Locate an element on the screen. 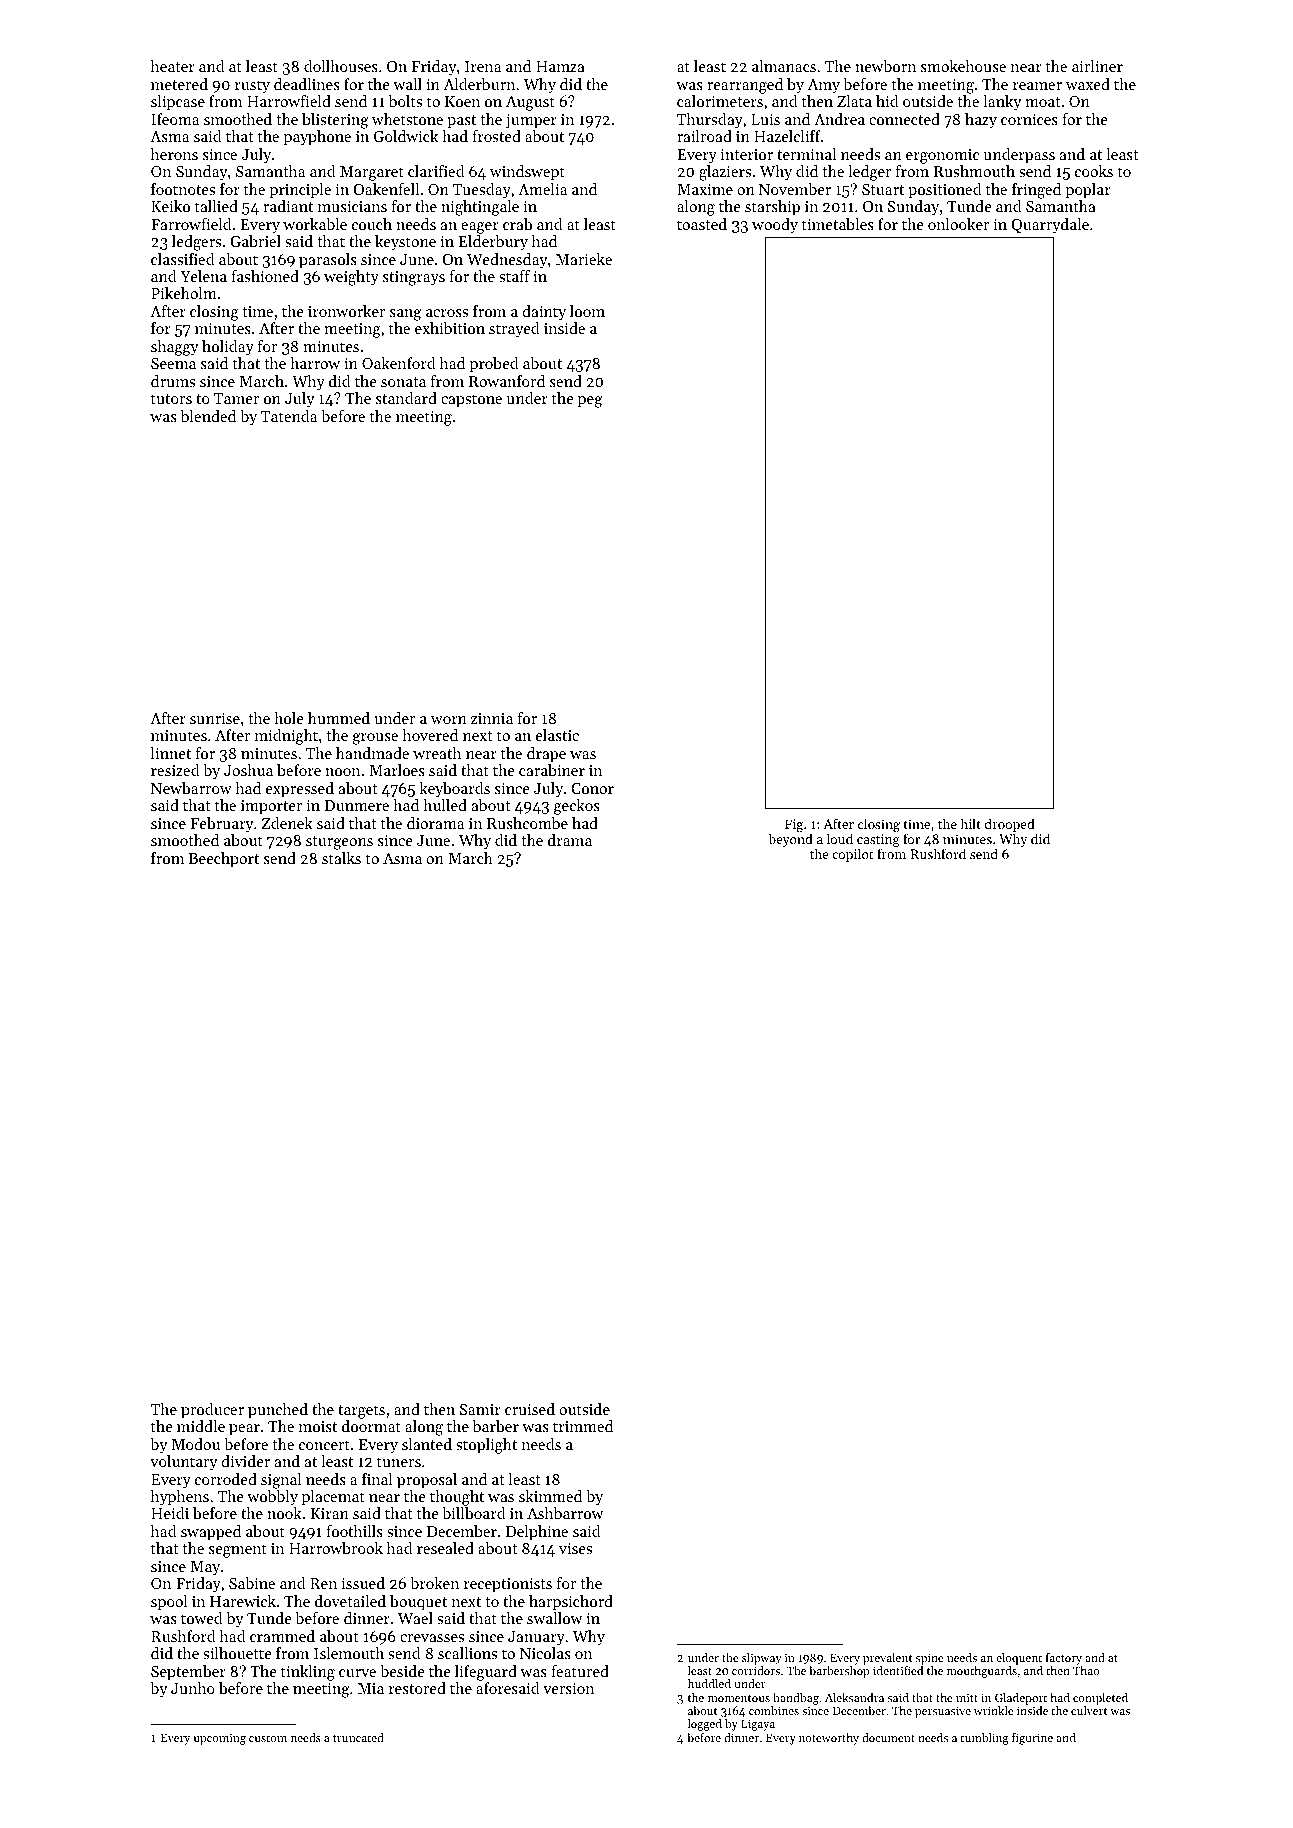  copilot is located at coordinates (853, 855).
